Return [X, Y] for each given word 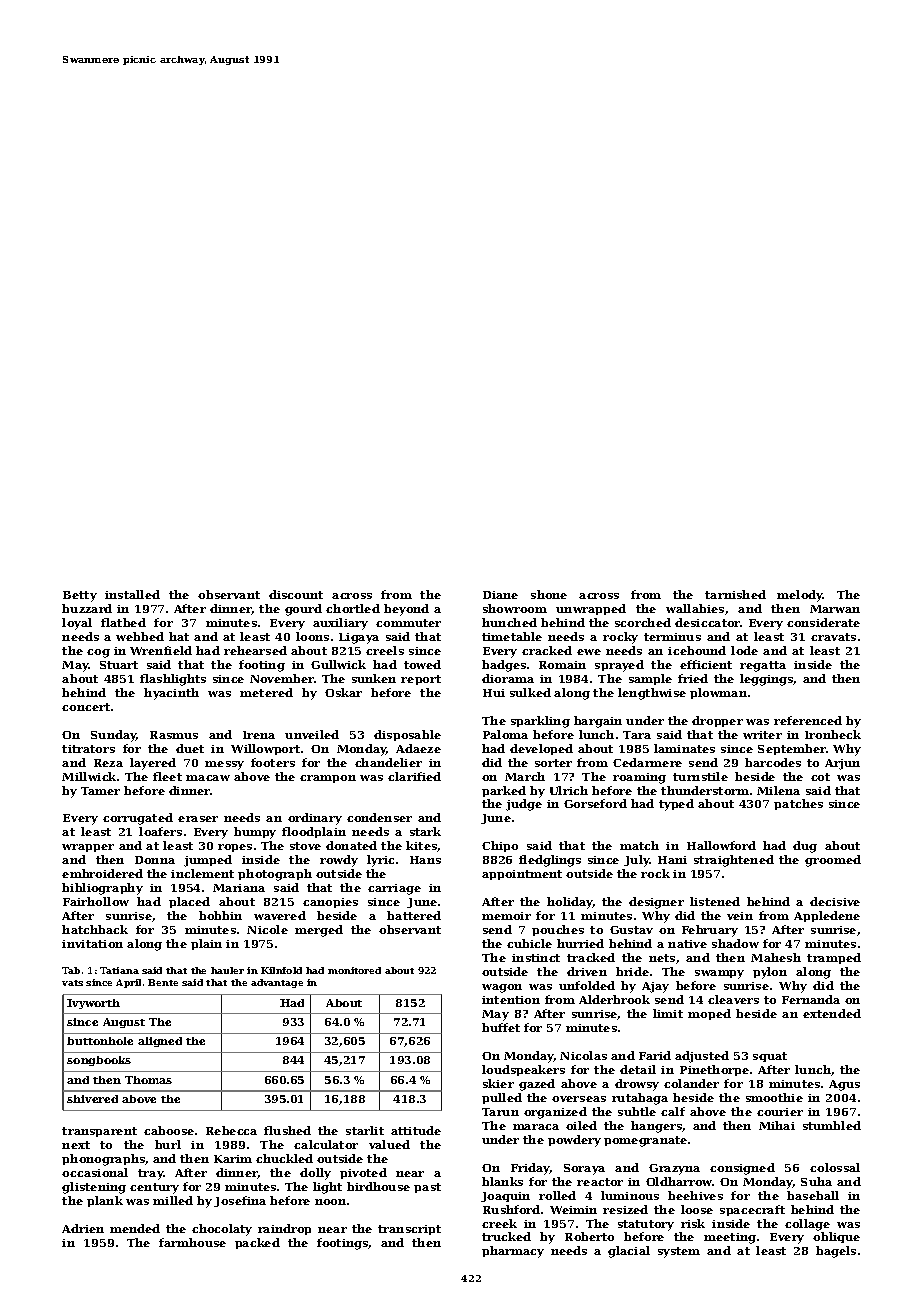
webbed [140, 636]
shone [549, 594]
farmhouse [192, 1242]
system [679, 1252]
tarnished [735, 594]
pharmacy [513, 1252]
